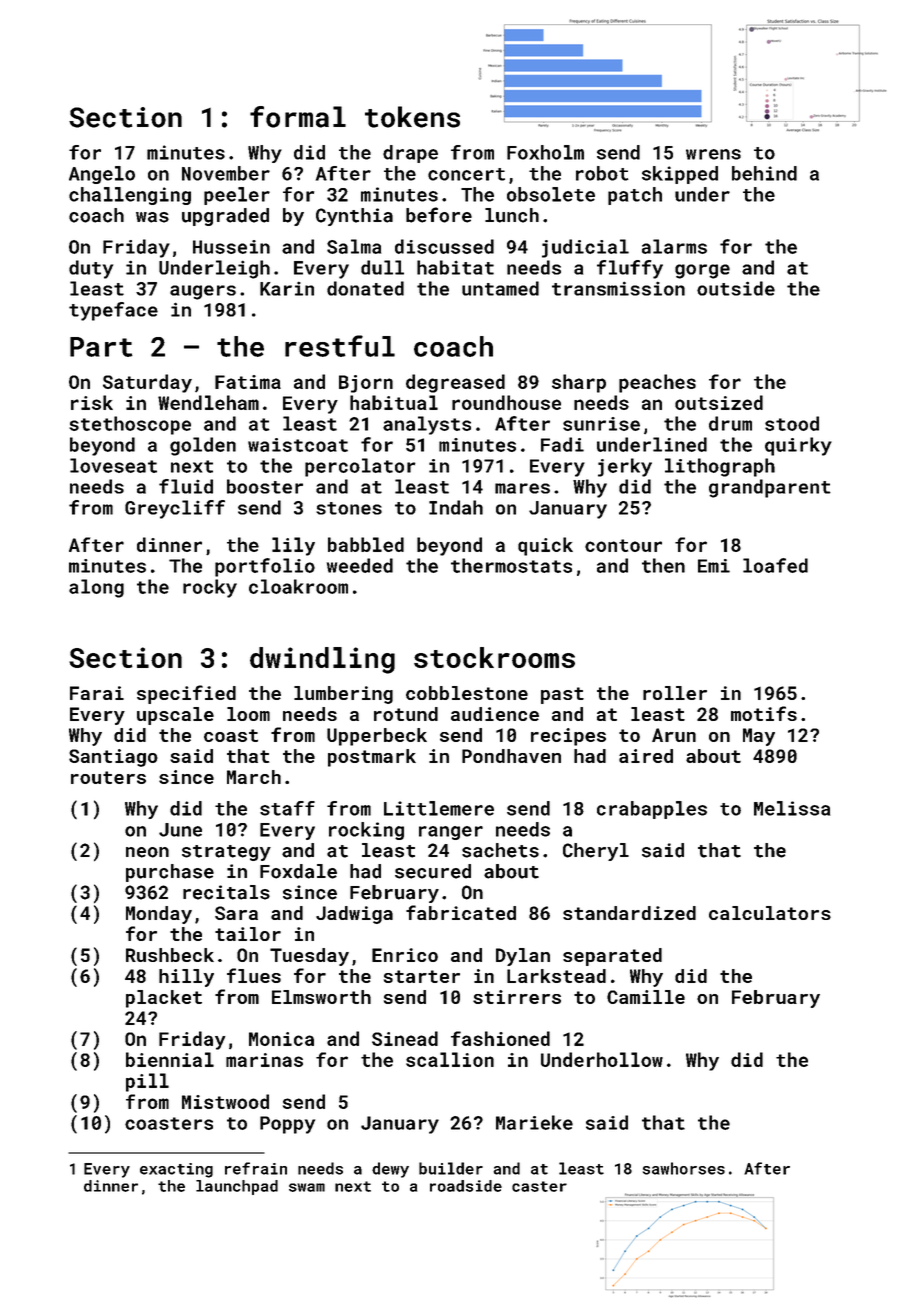  What do you see at coordinates (596, 852) in the screenshot?
I see `Cheryl` at bounding box center [596, 852].
